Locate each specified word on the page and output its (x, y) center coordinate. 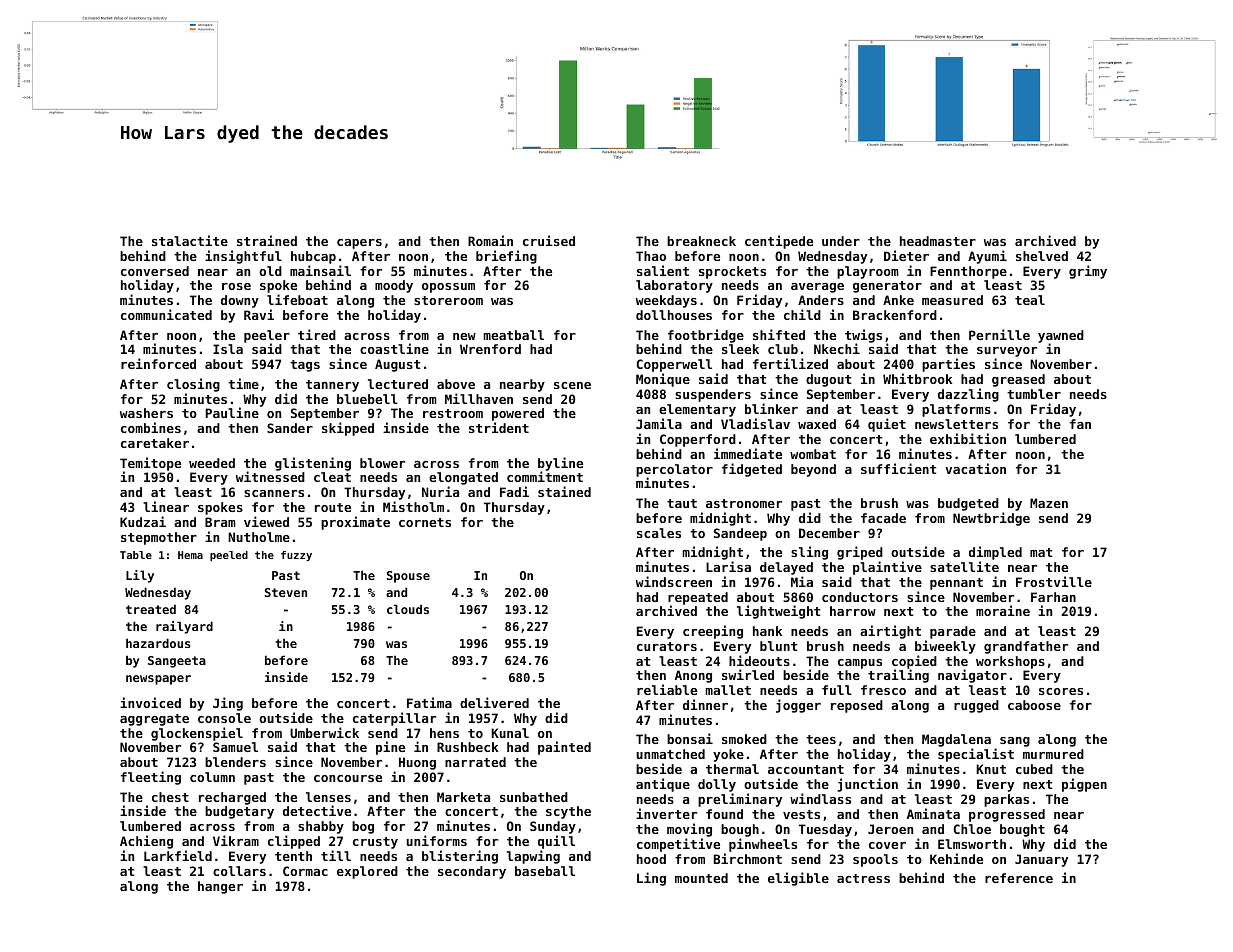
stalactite (190, 240)
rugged (976, 706)
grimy (1088, 272)
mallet (728, 690)
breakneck (701, 241)
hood (651, 859)
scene (572, 385)
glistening (313, 464)
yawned (1061, 337)
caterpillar (394, 719)
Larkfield (178, 855)
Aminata (933, 813)
